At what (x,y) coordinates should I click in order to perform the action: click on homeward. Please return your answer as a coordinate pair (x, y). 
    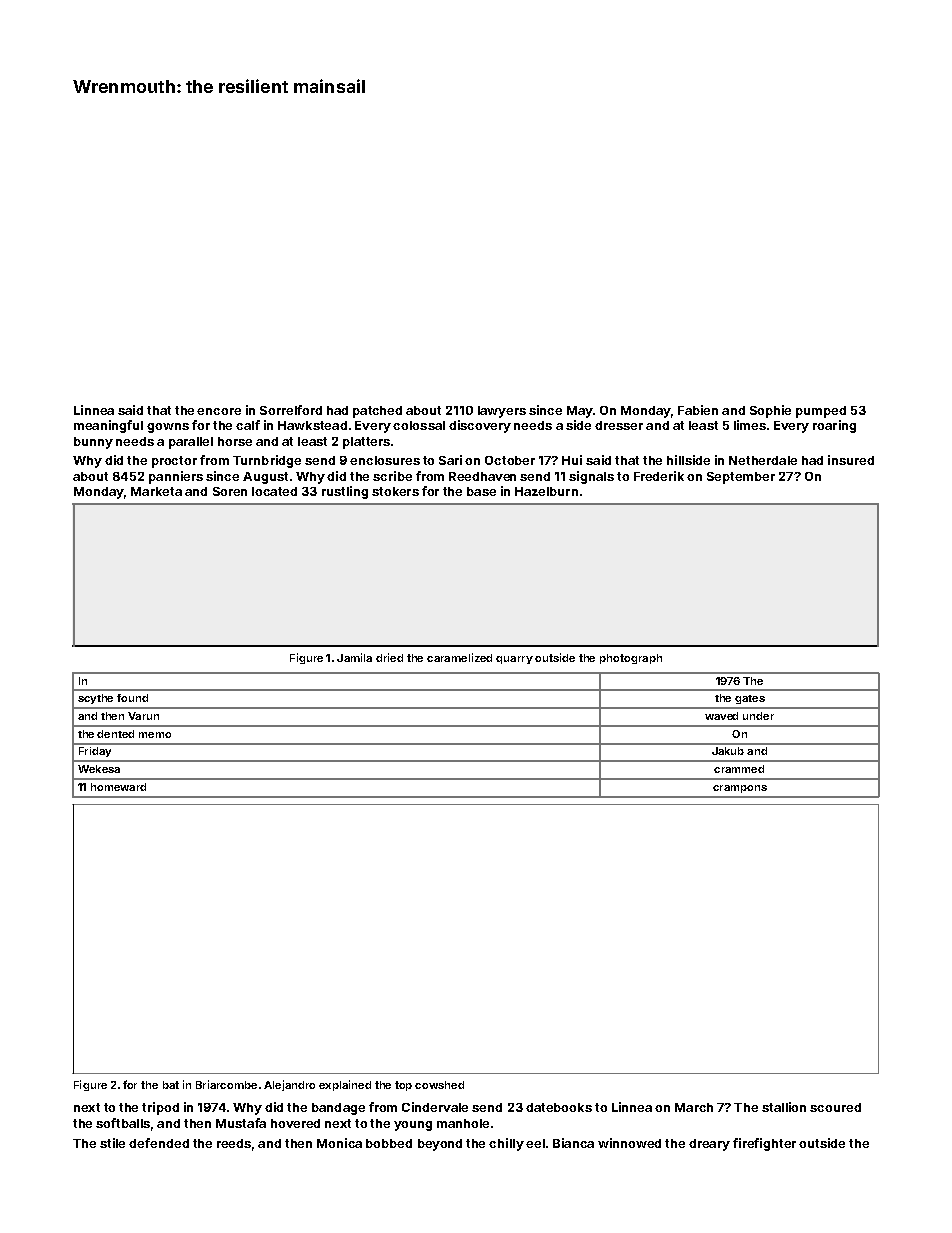
    Looking at the image, I should click on (118, 787).
